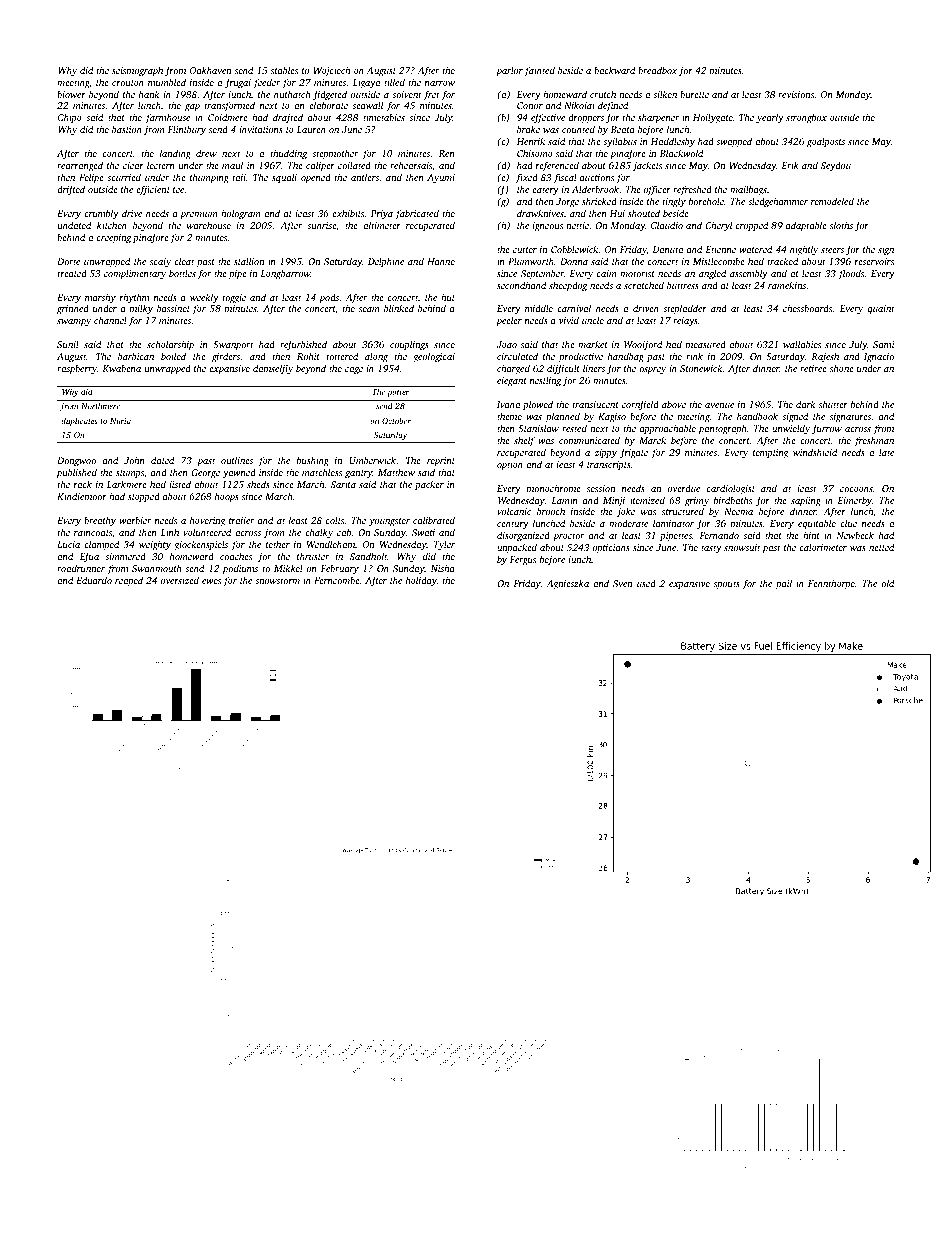 The height and width of the page is (1233, 952). I want to click on narrow, so click(440, 83).
